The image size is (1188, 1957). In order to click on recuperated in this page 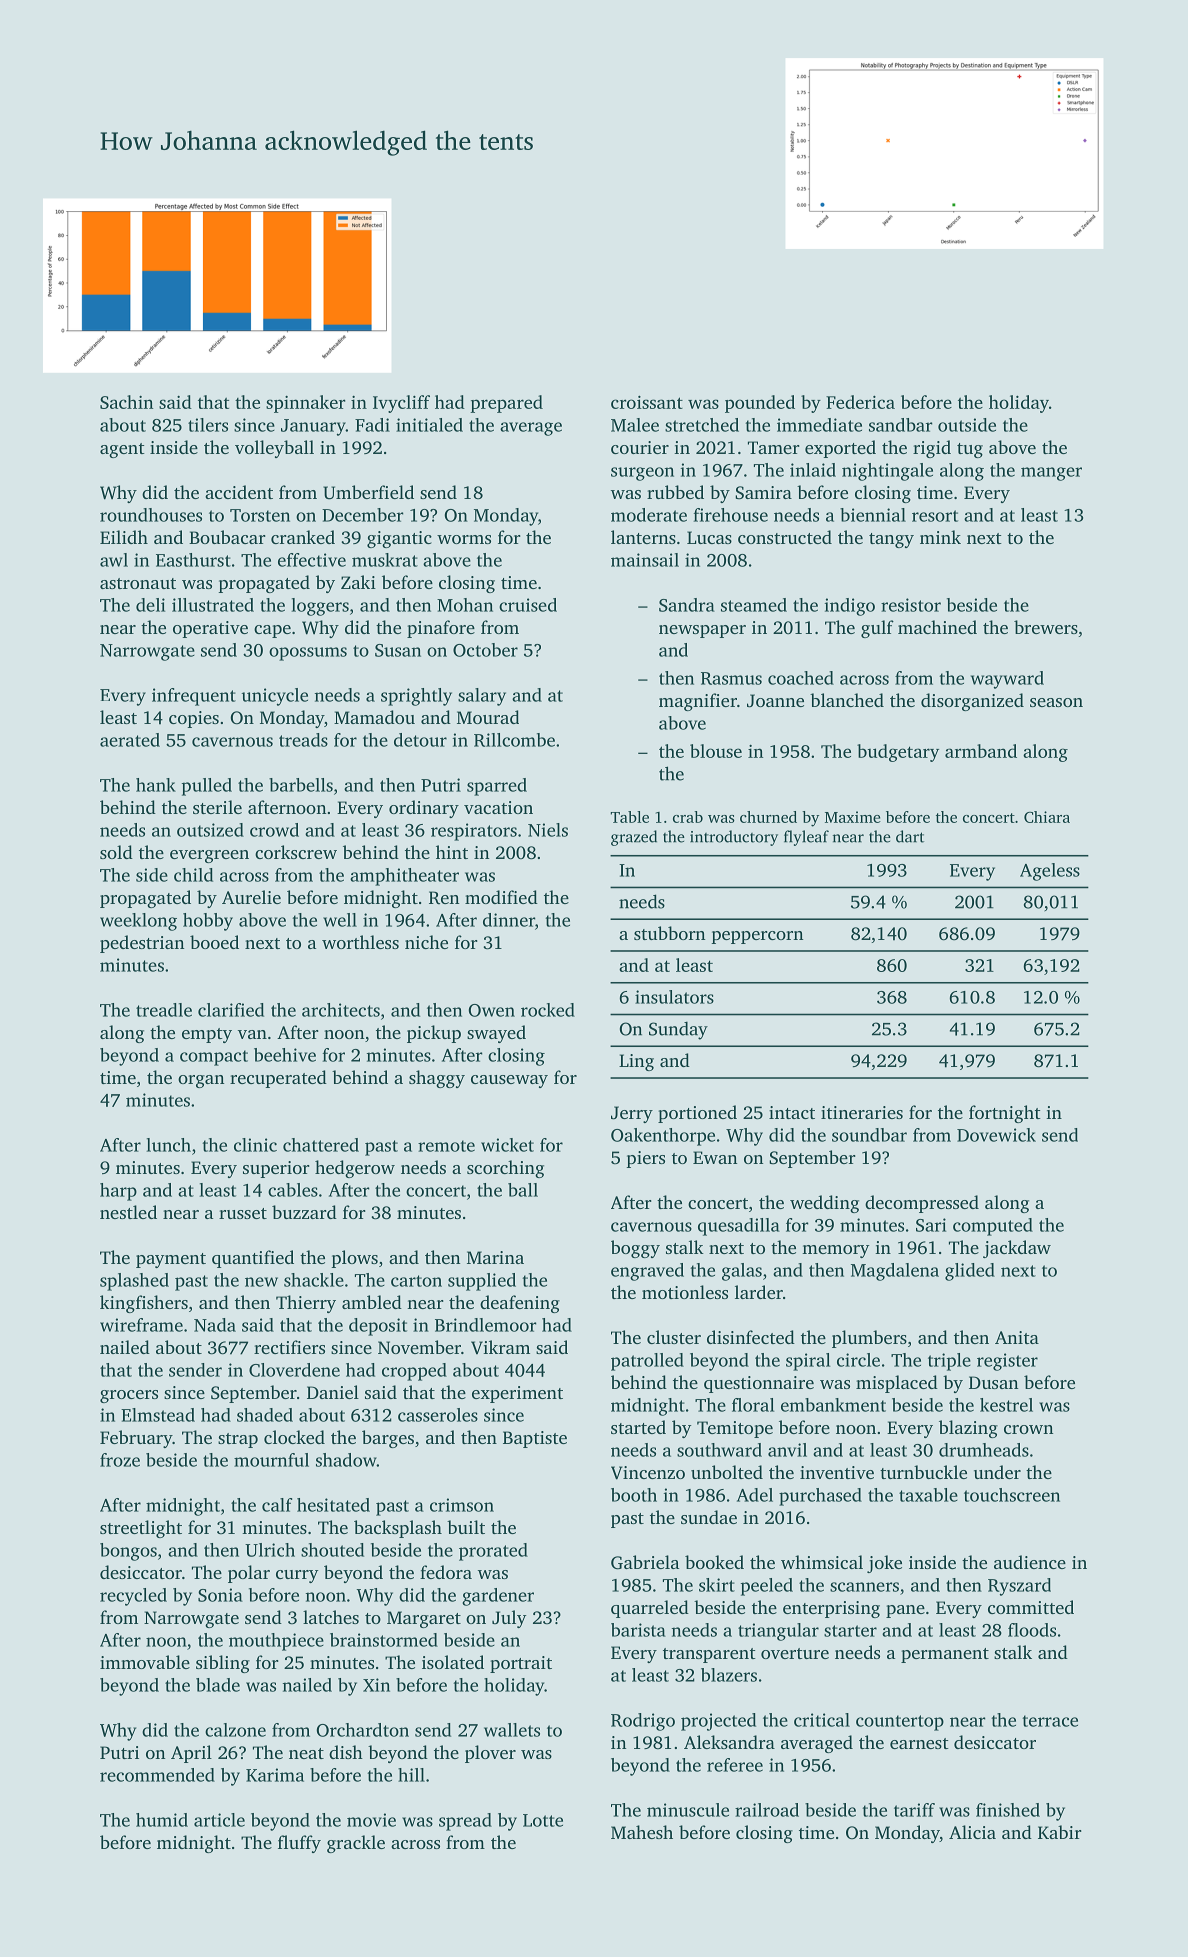, I will do `click(278, 1079)`.
